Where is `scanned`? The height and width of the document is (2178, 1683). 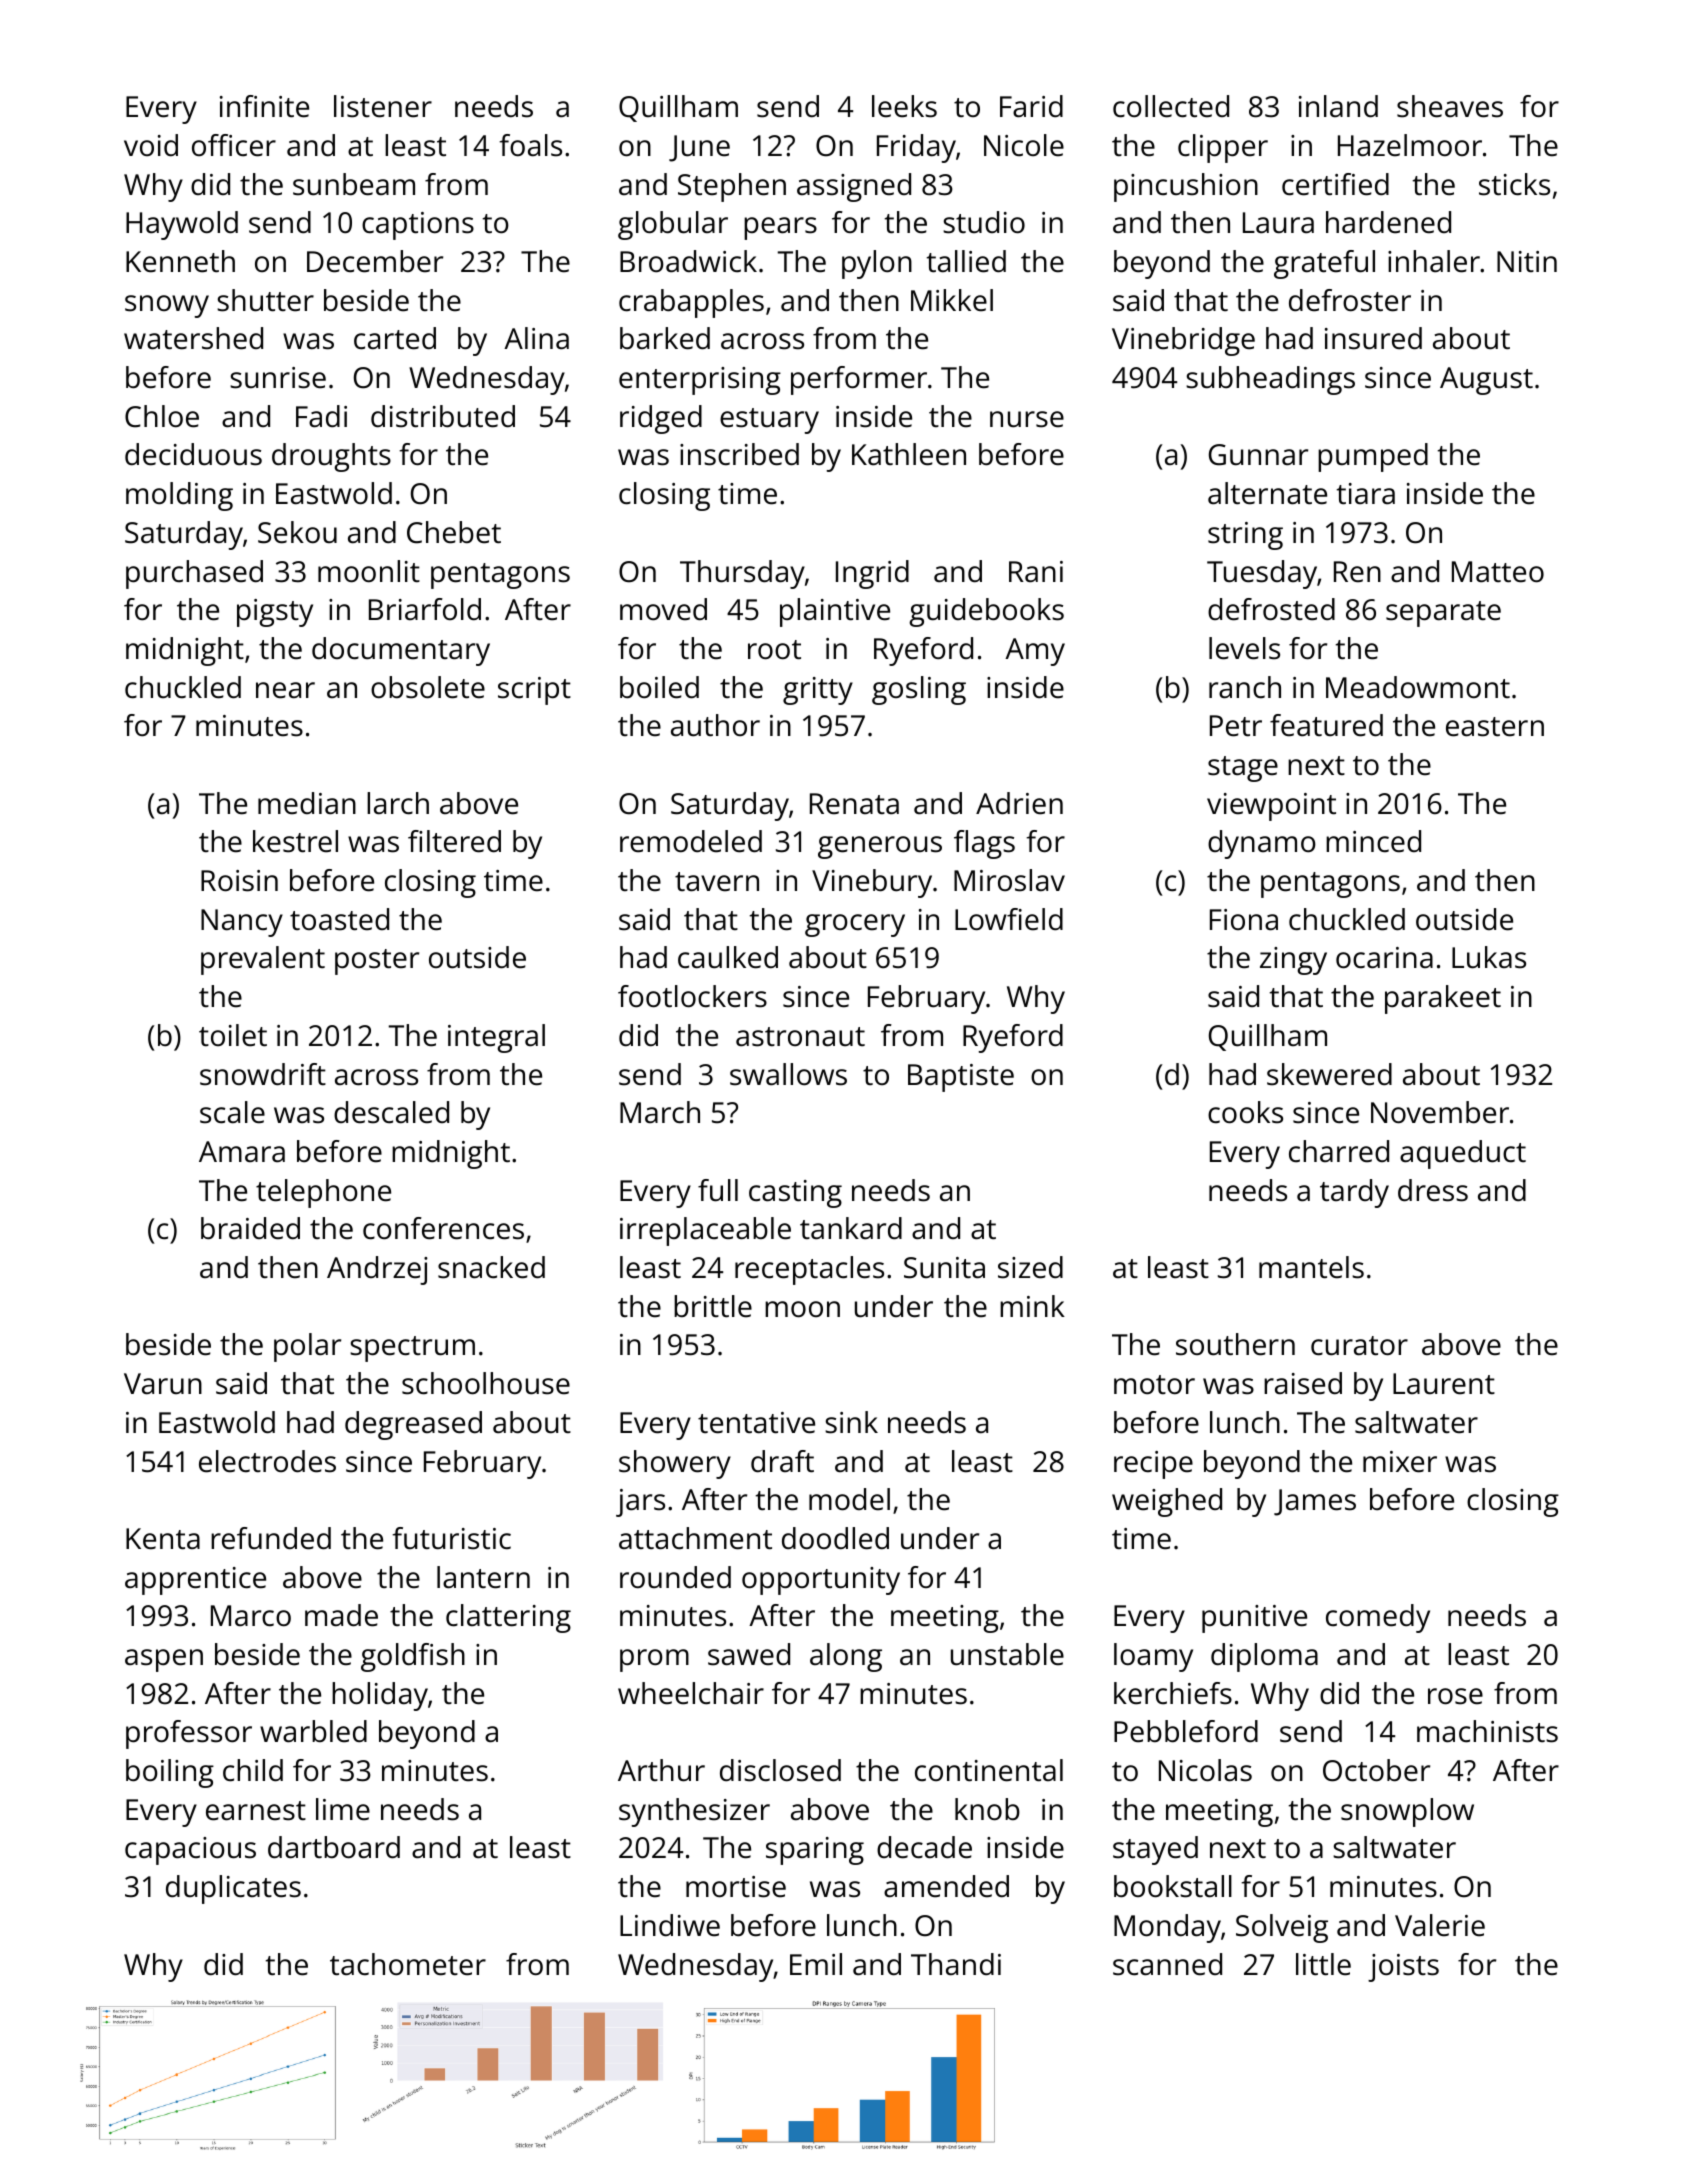 scanned is located at coordinates (1167, 1964).
